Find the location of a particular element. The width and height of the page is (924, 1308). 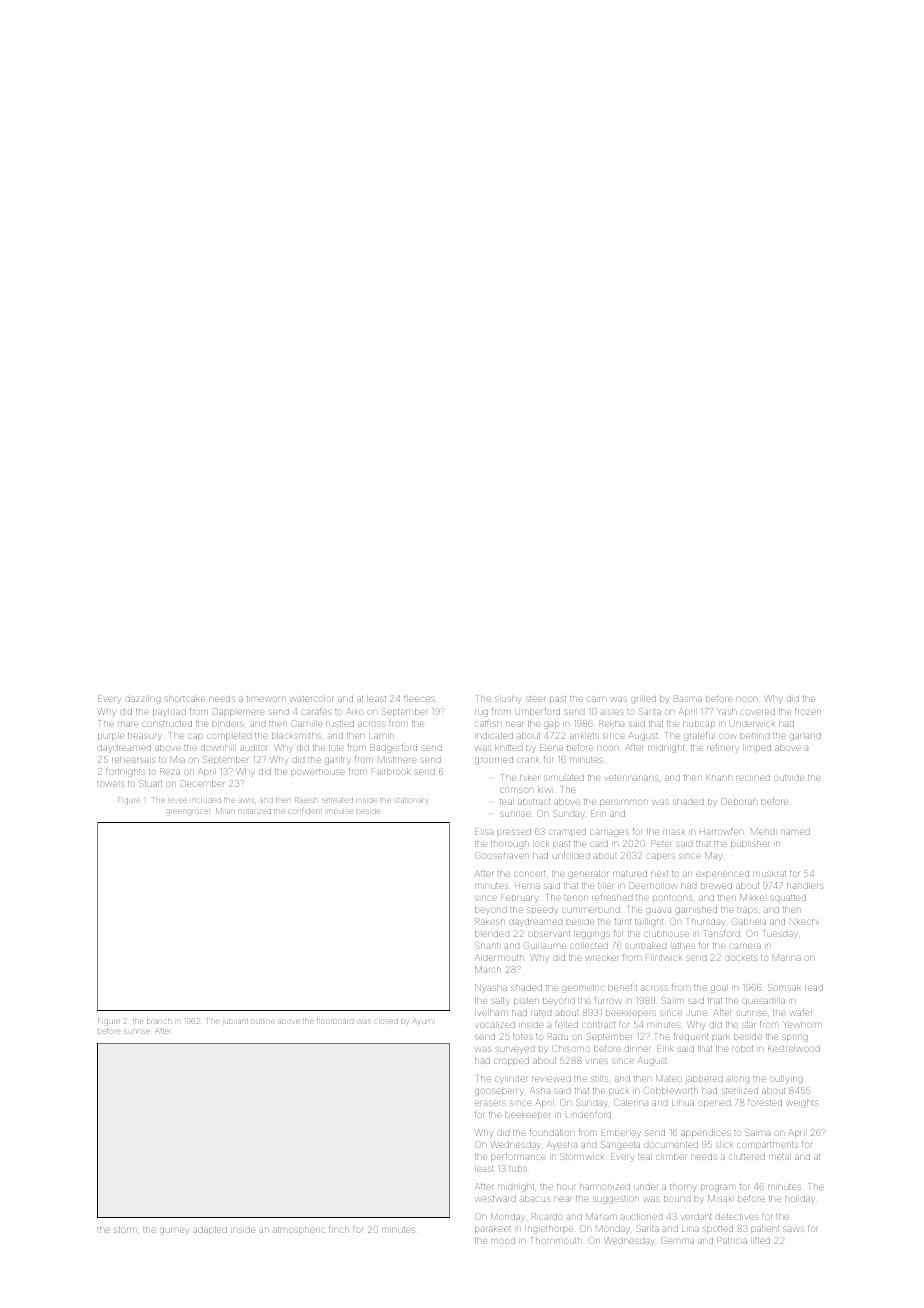

outside is located at coordinates (789, 778).
